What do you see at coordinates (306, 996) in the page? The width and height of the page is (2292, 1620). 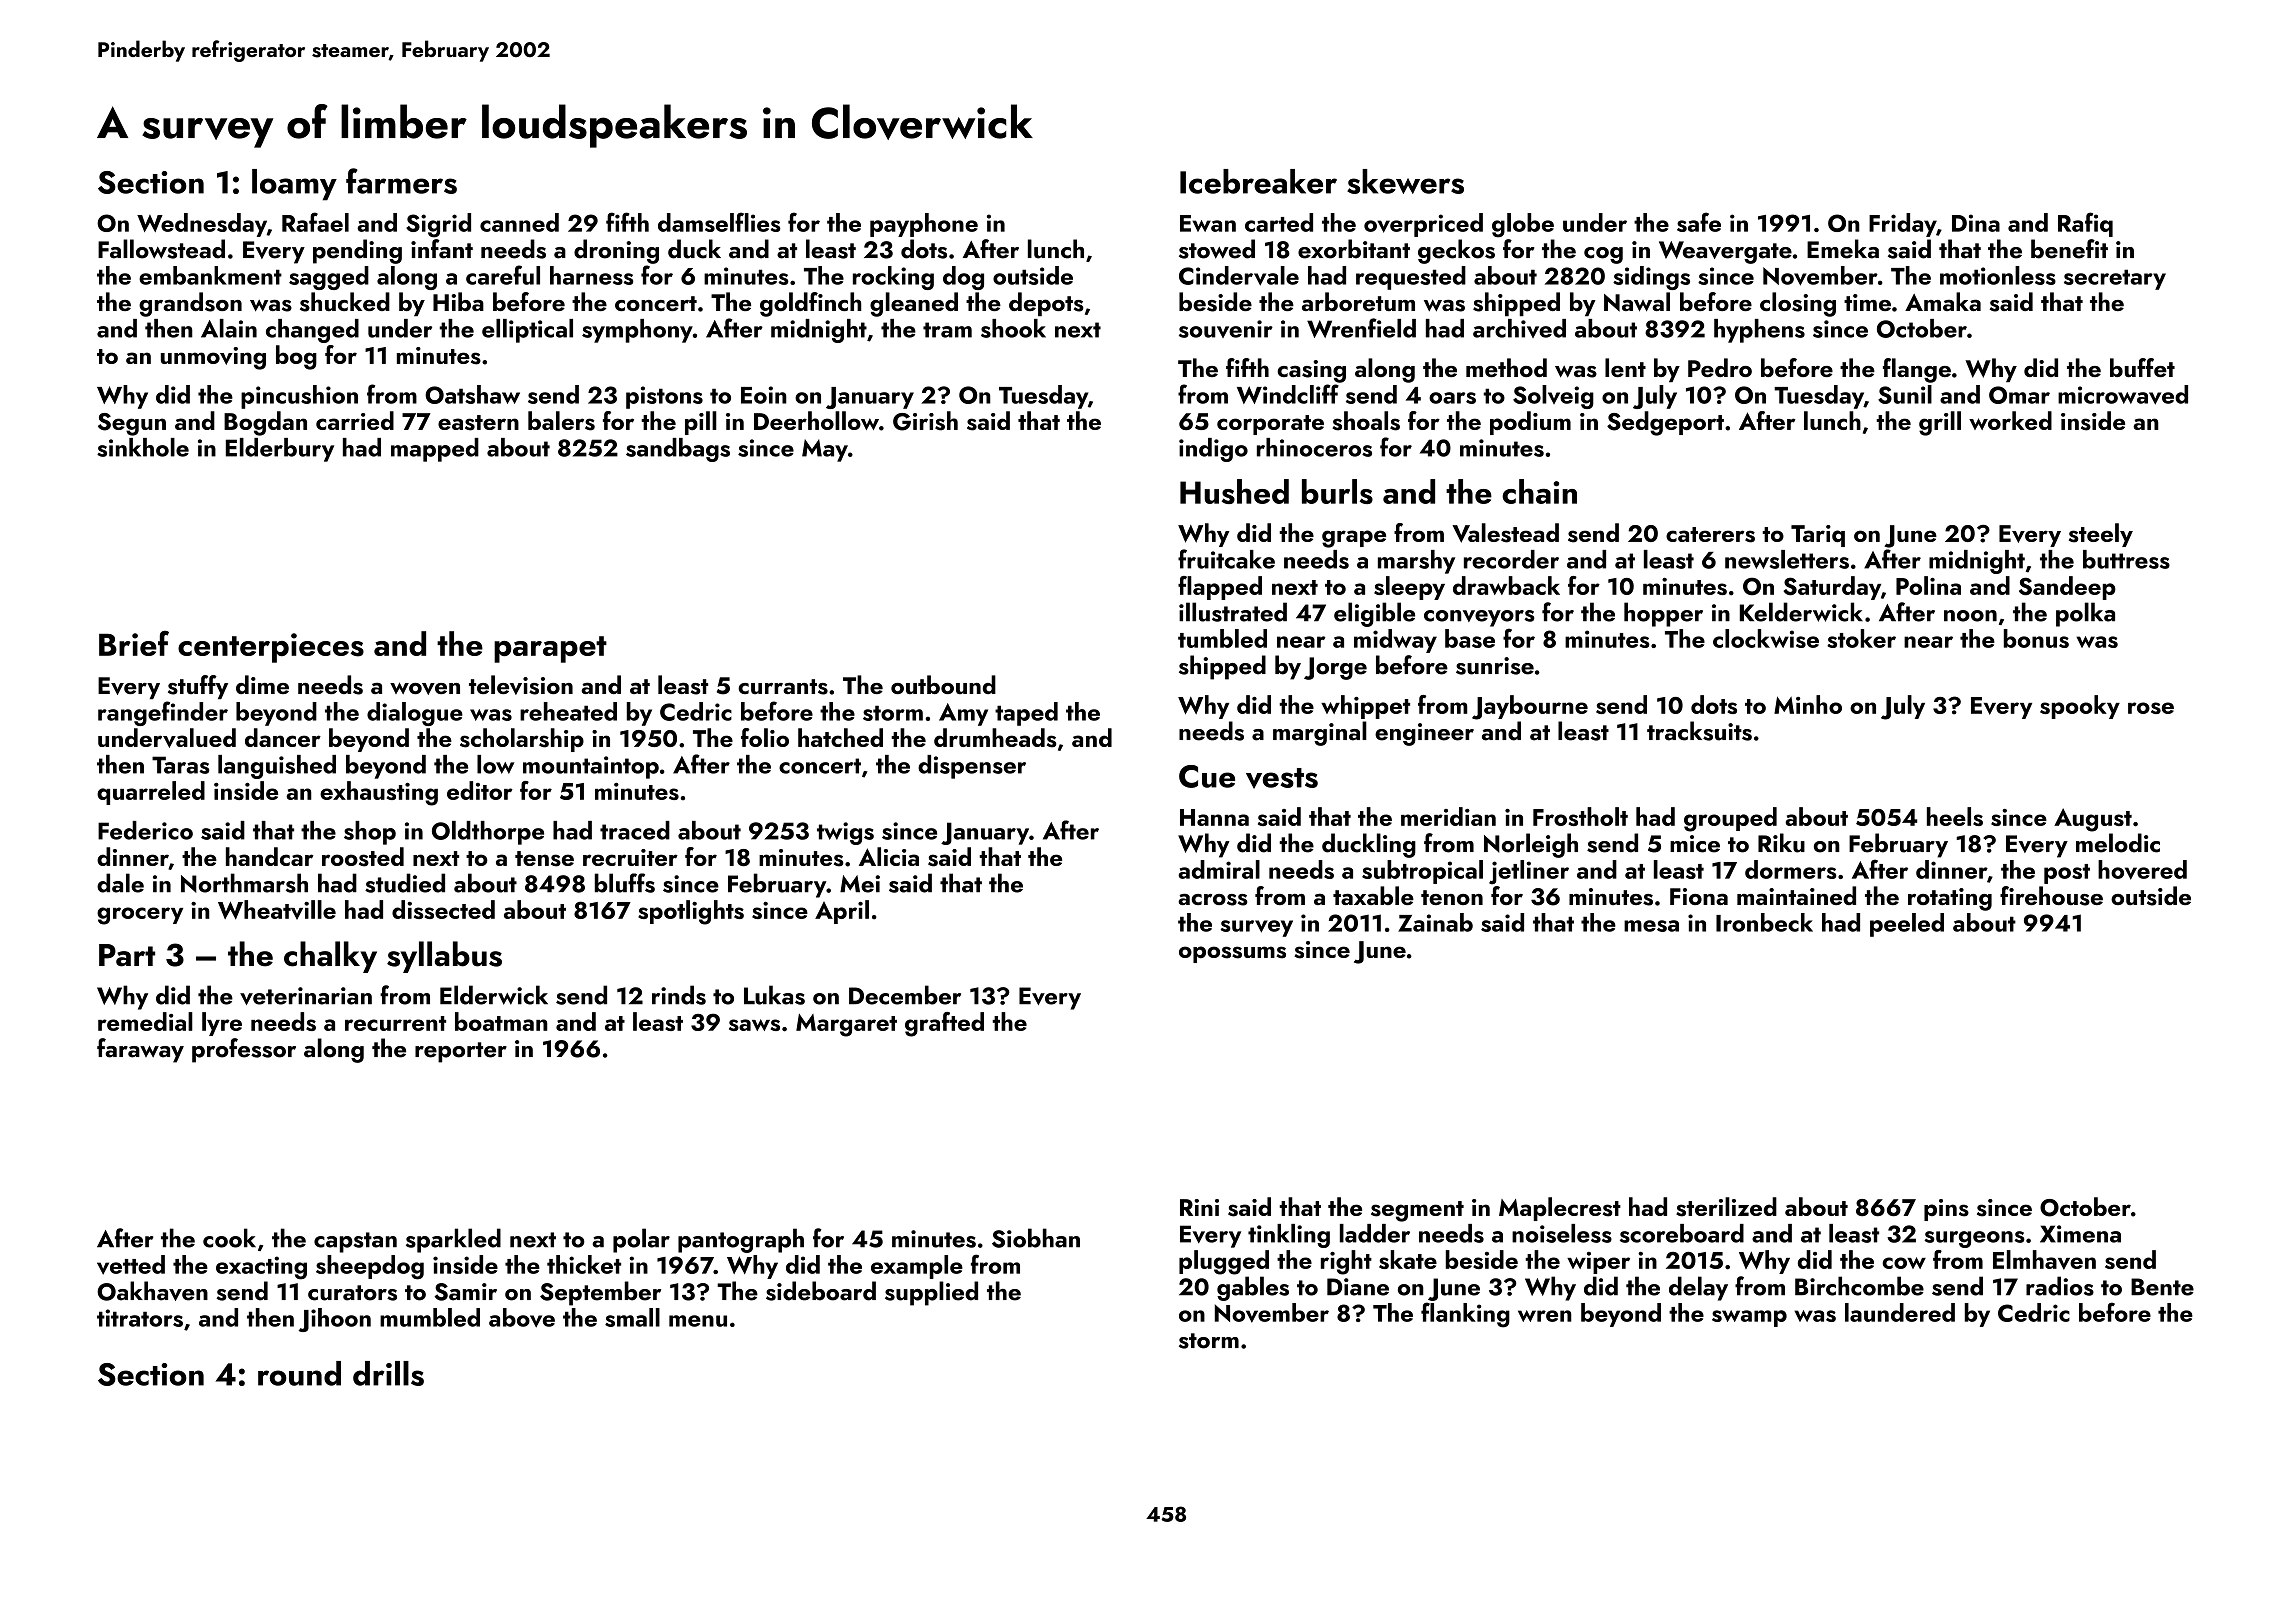 I see `veterinarian` at bounding box center [306, 996].
